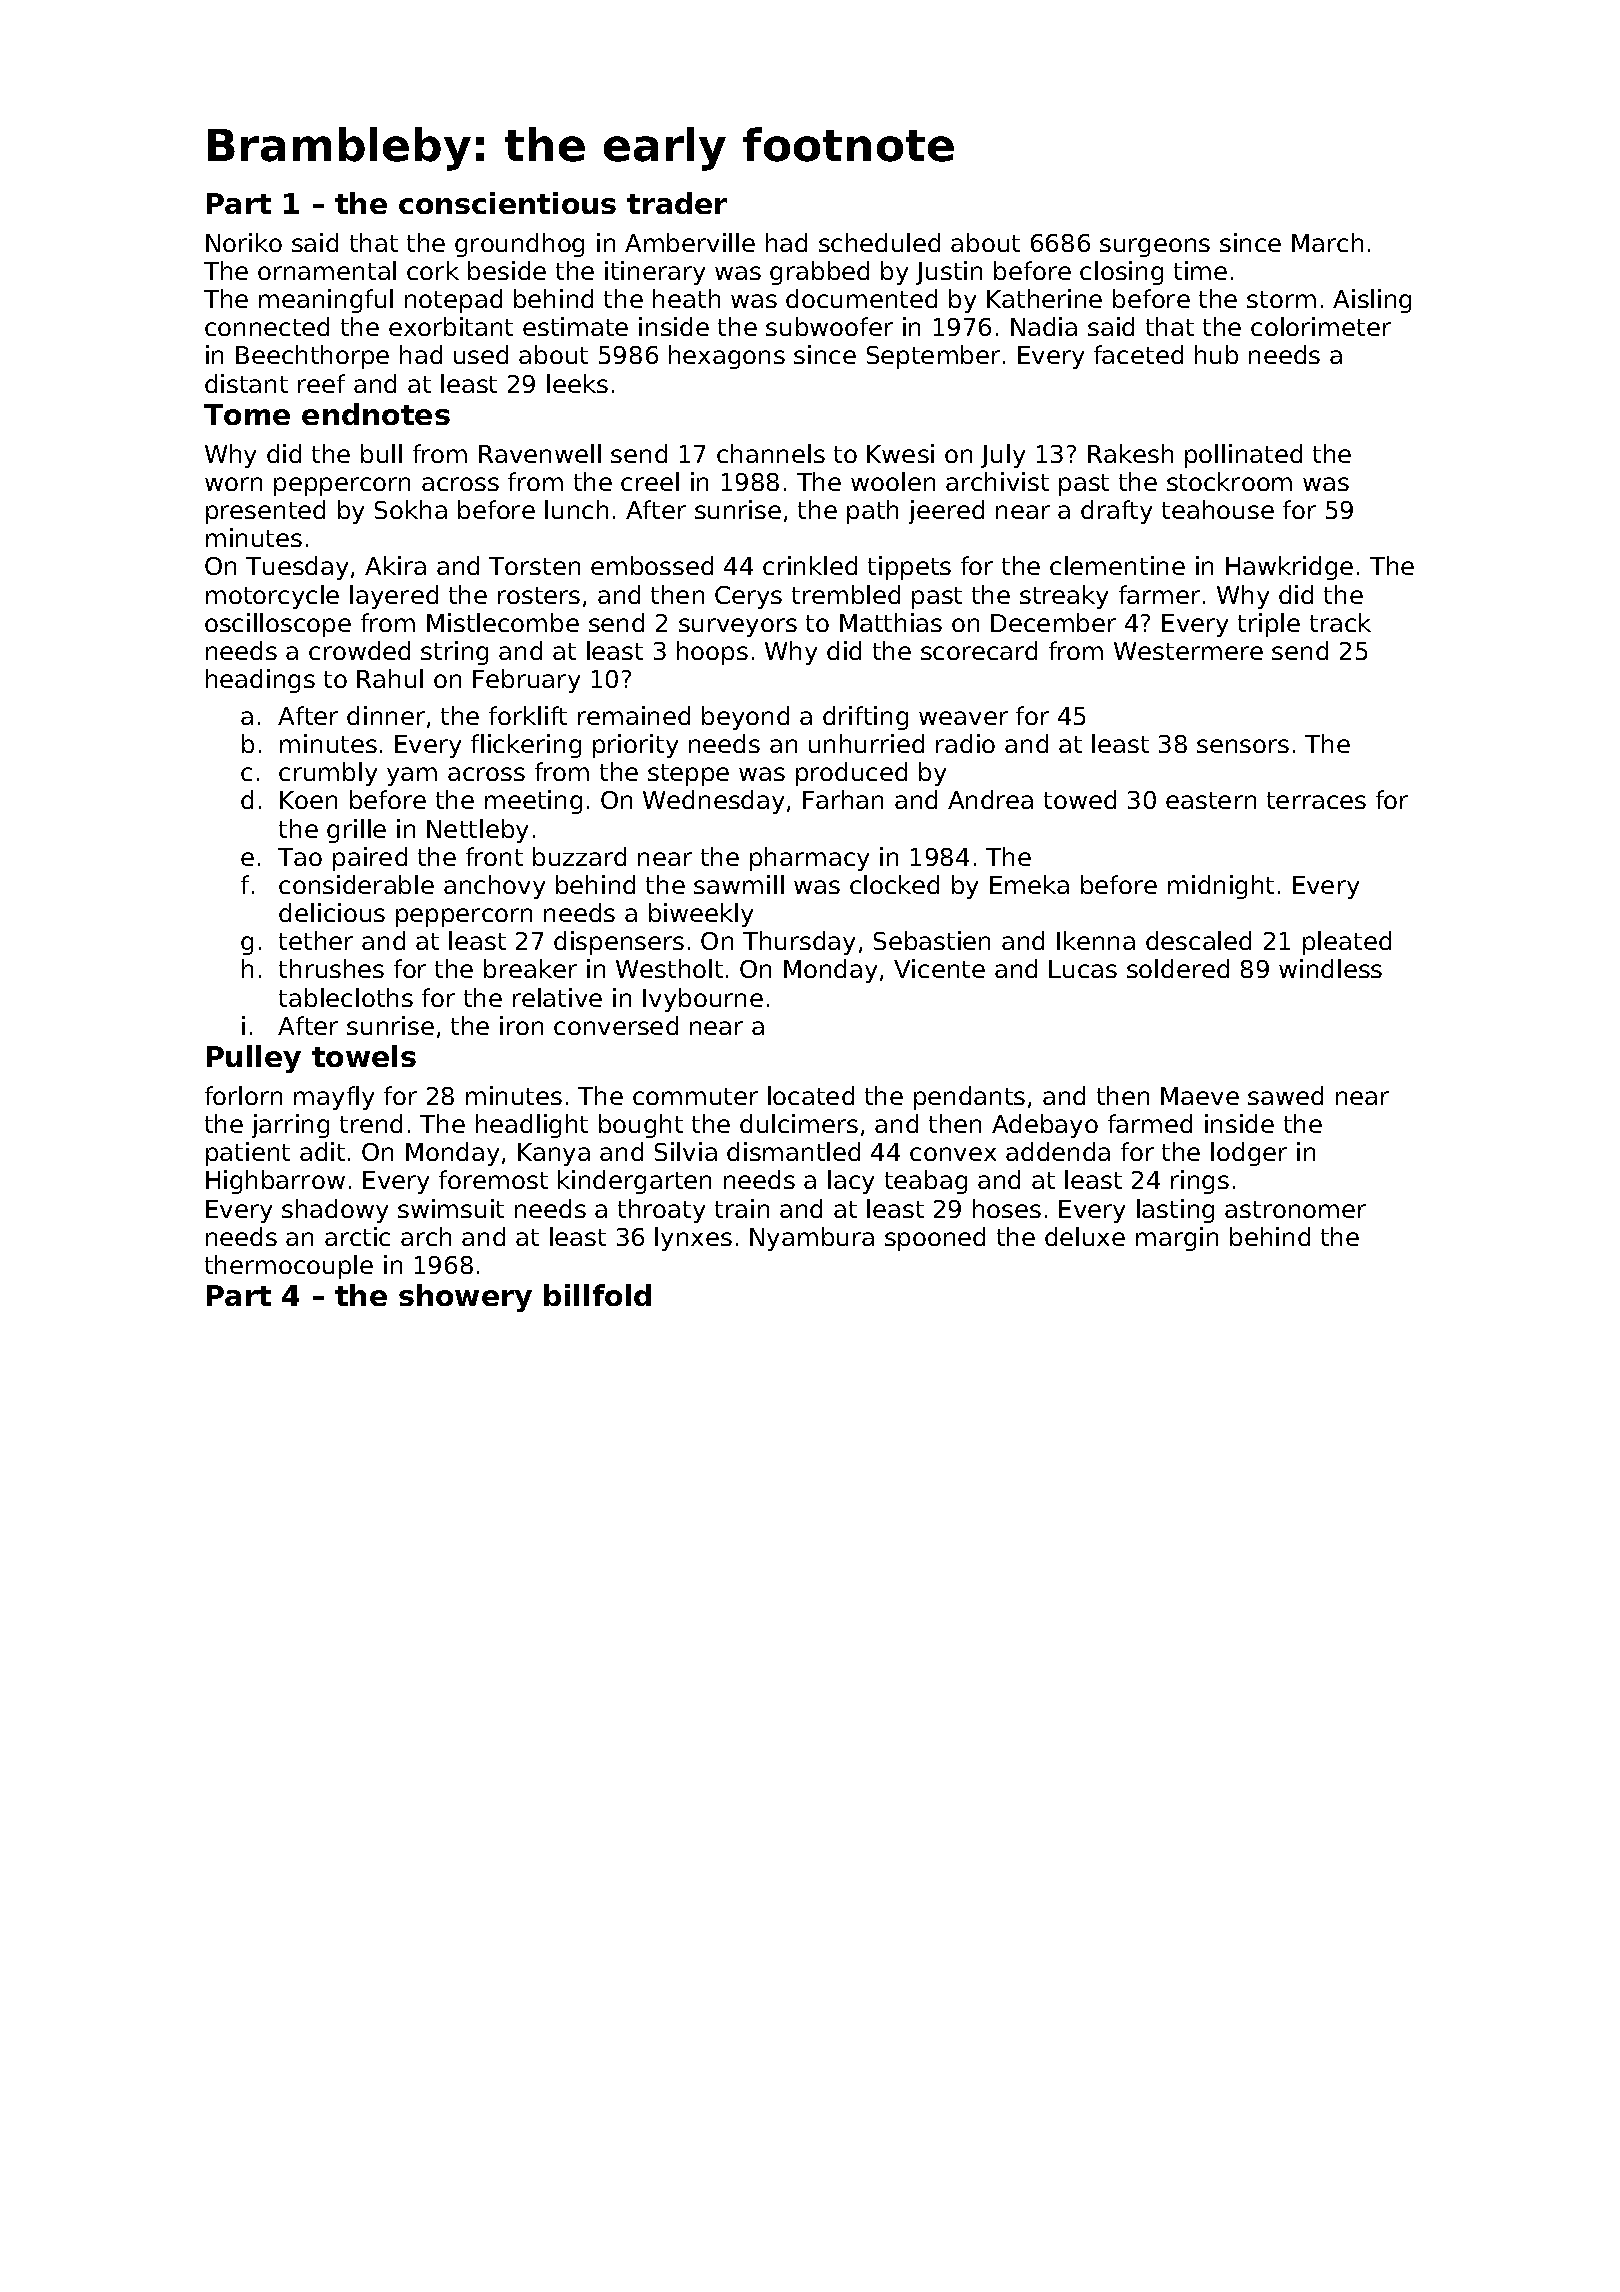 The width and height of the screenshot is (1620, 2292). I want to click on showery, so click(465, 1298).
